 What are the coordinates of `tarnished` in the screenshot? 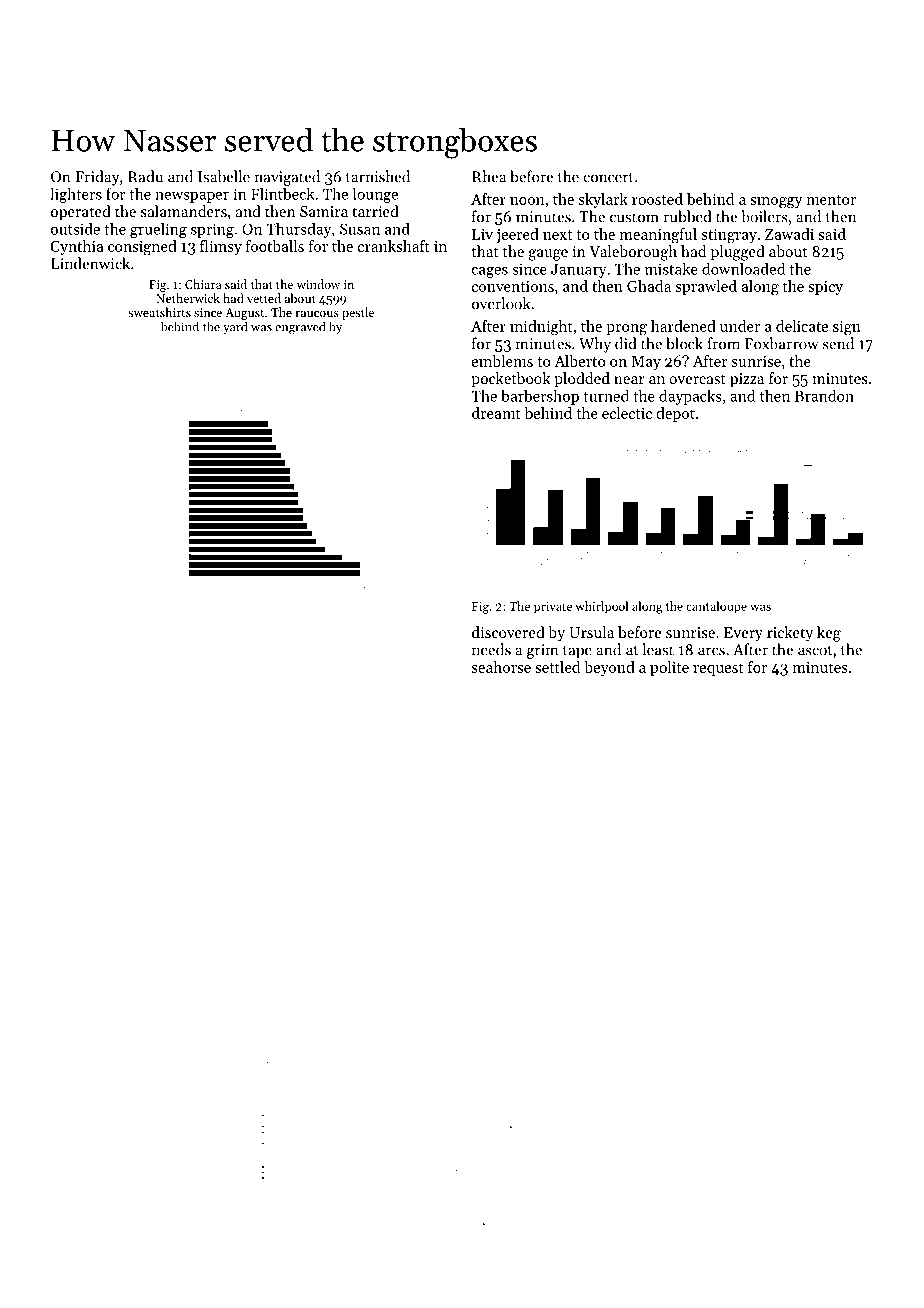 It's located at (378, 176).
